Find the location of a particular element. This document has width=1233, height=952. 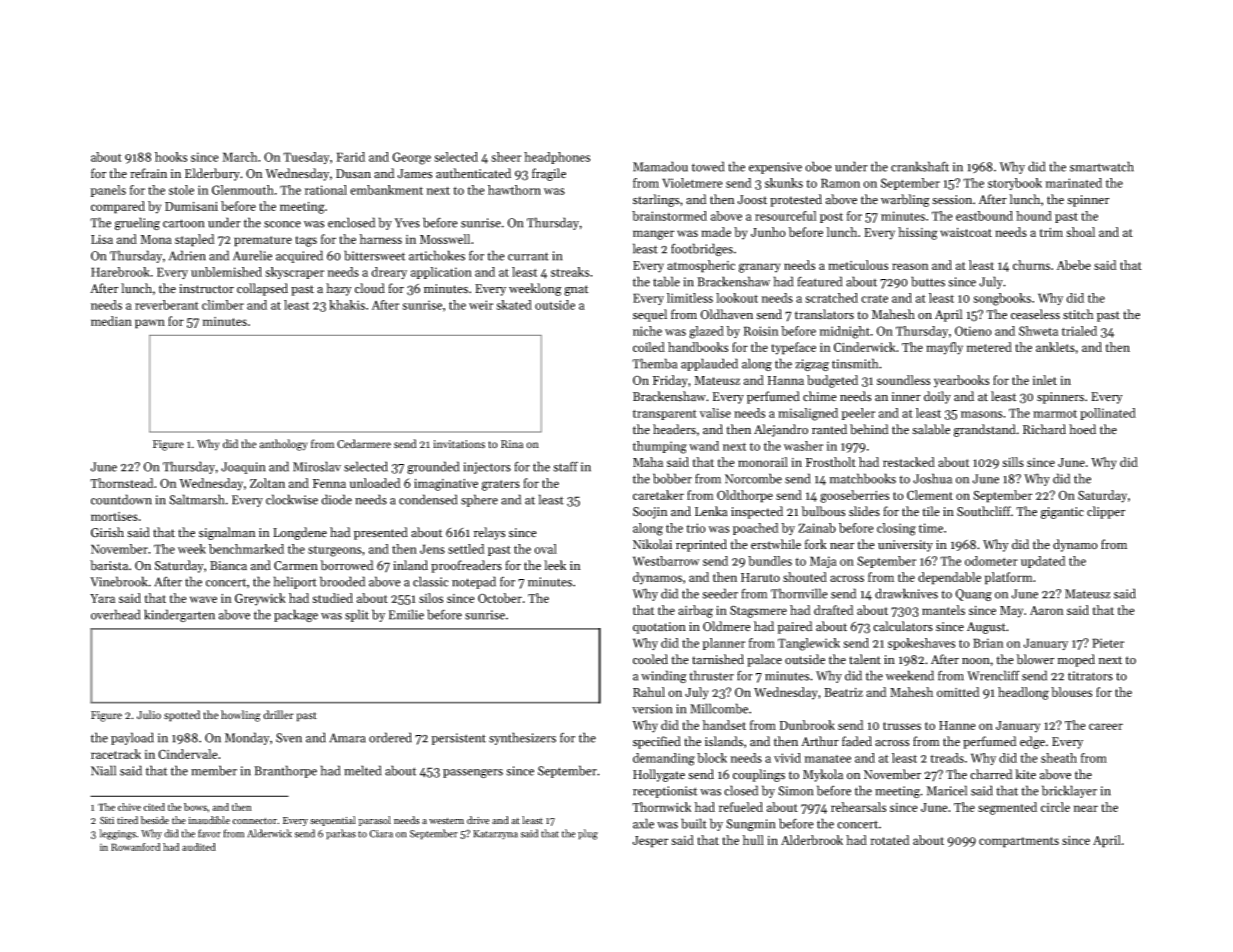

sheer is located at coordinates (506, 157).
